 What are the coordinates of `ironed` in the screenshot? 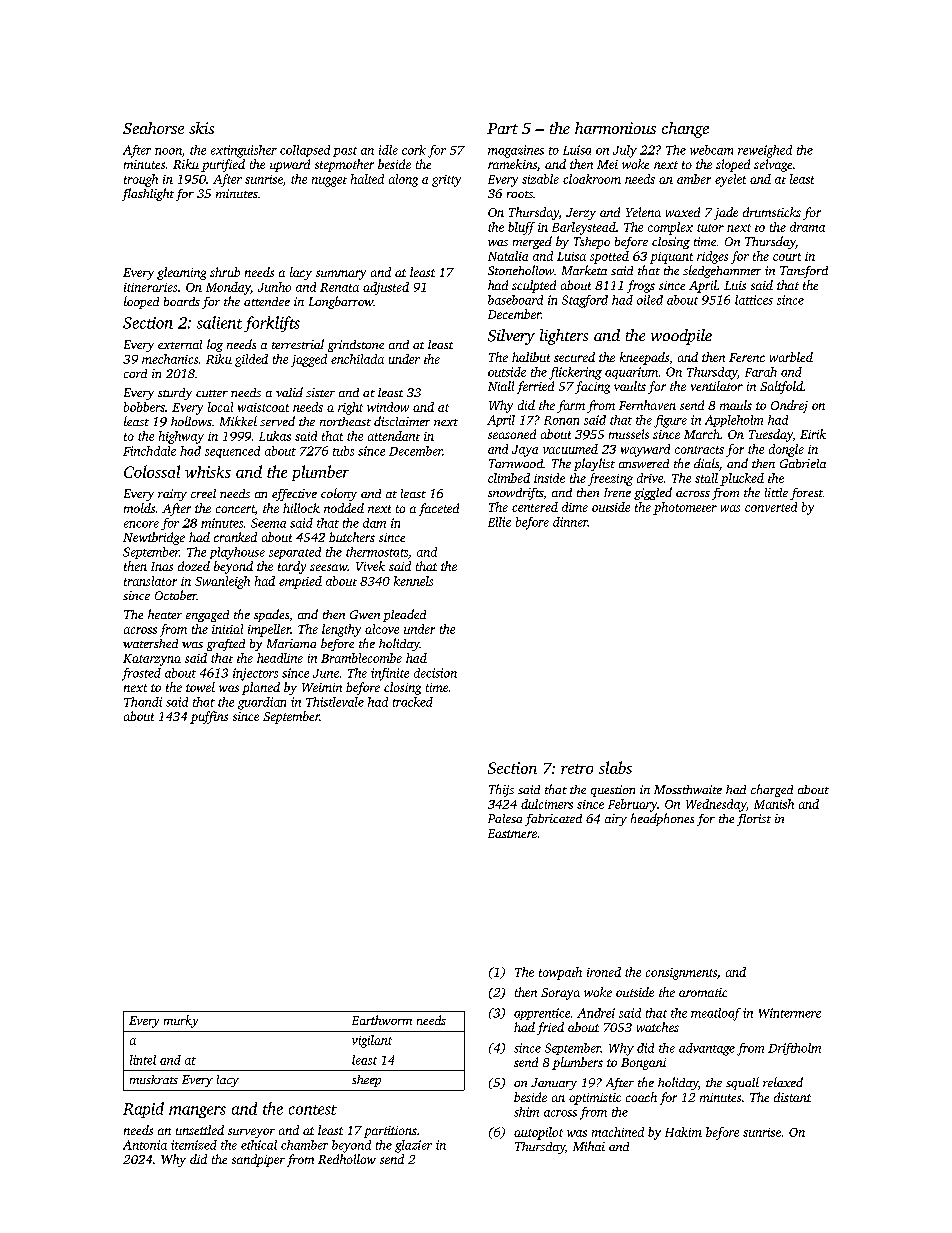 It's located at (604, 972).
